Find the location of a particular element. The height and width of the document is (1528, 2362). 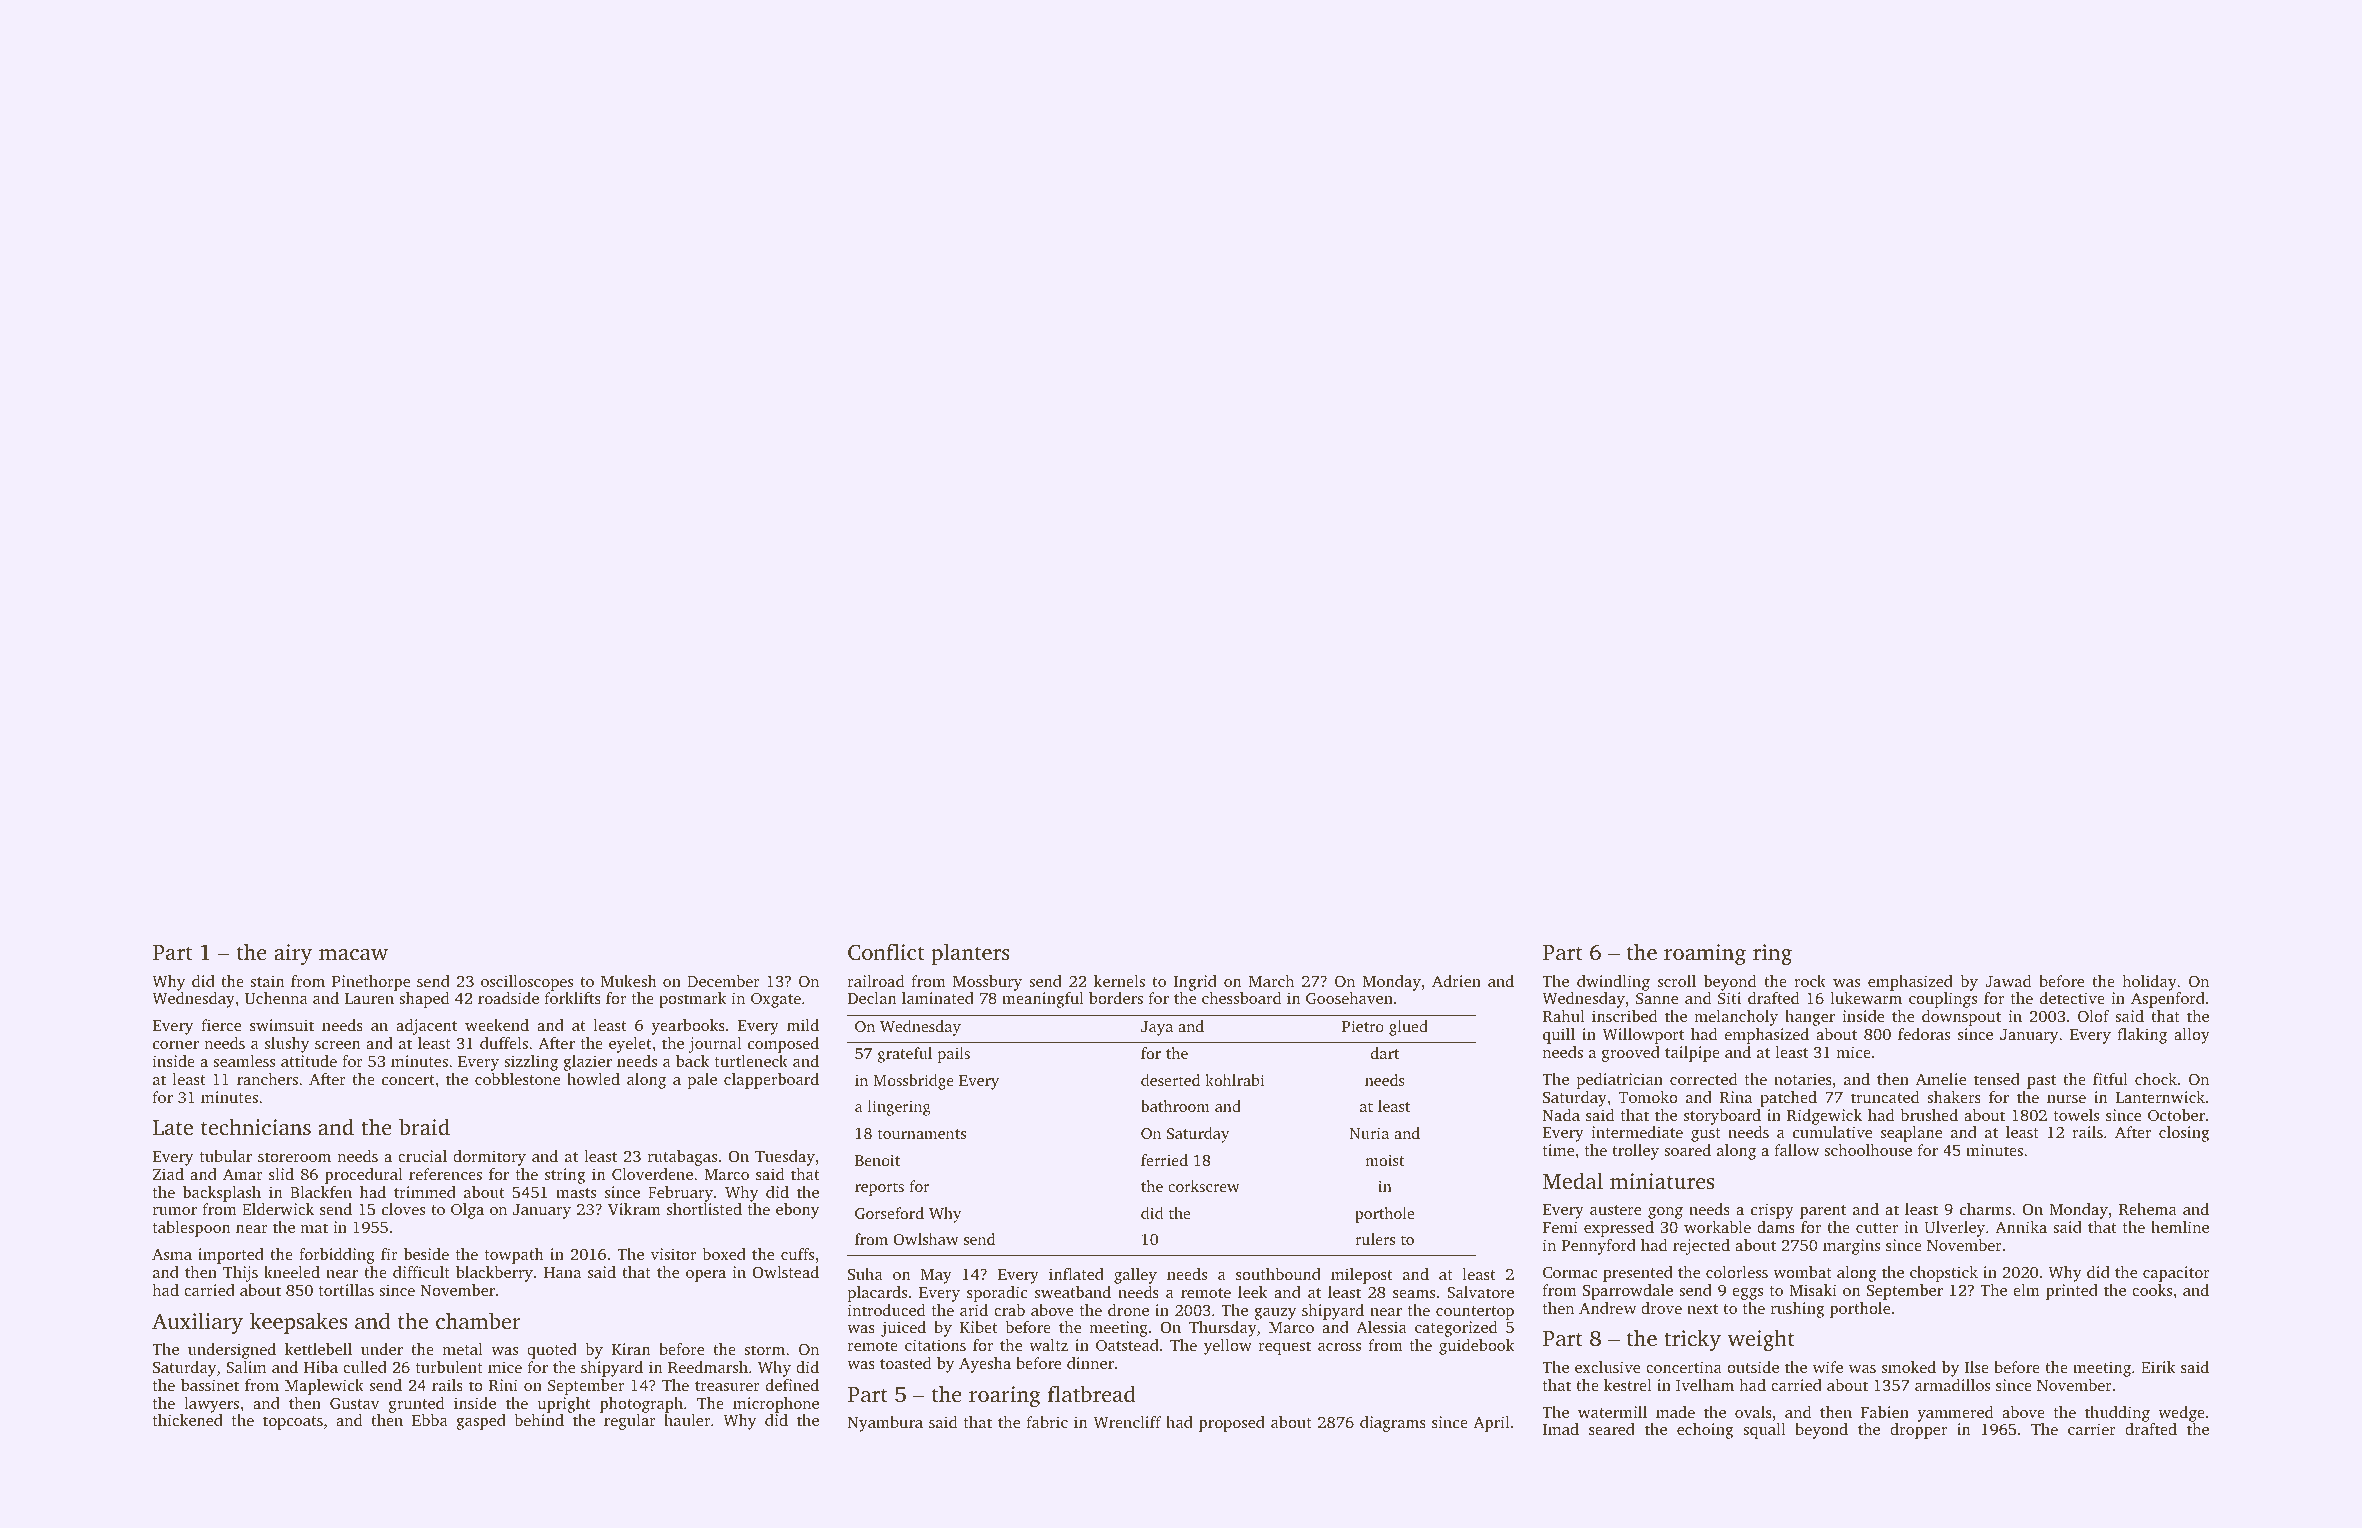

Nuria is located at coordinates (1369, 1133).
